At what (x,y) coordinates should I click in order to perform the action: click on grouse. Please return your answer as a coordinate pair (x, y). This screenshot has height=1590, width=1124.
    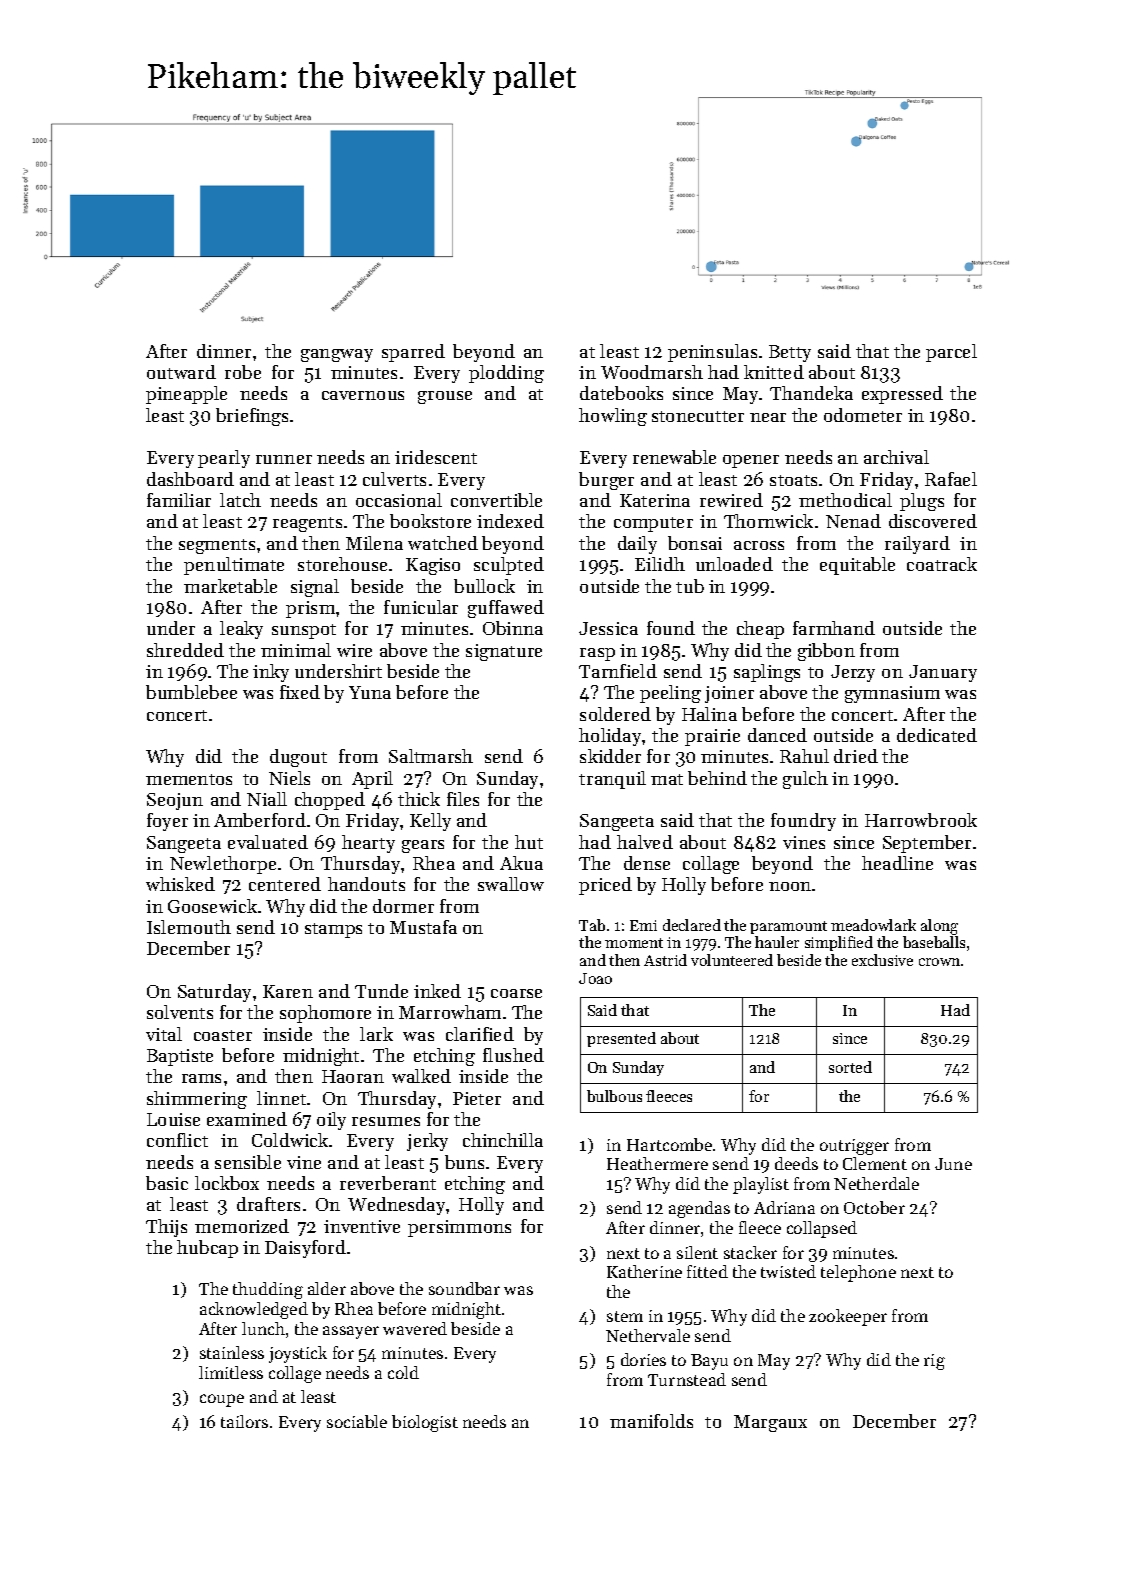
    Looking at the image, I should click on (445, 397).
